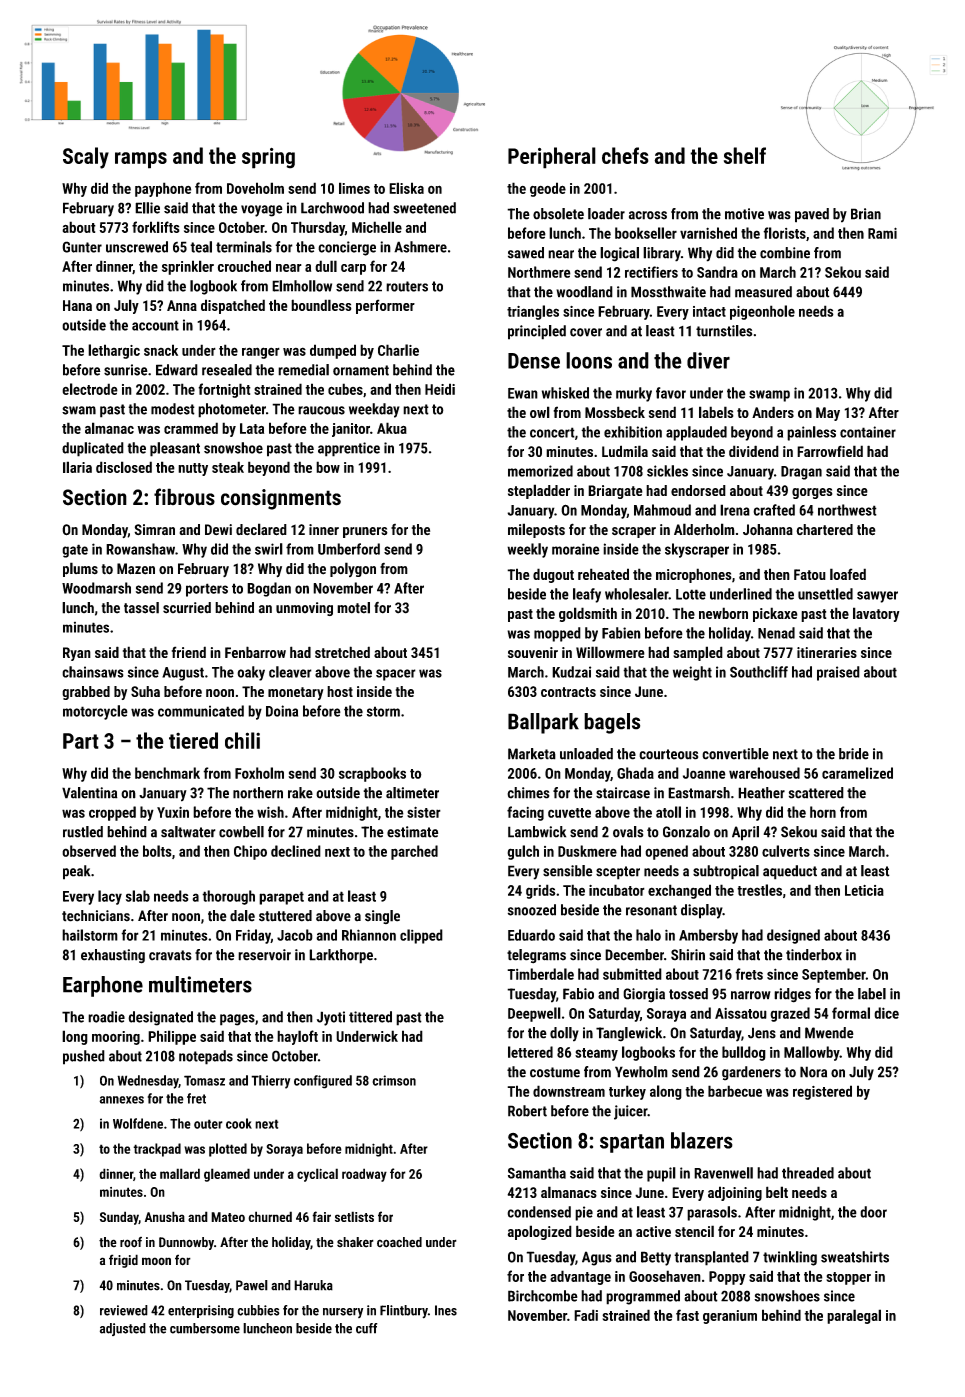 The height and width of the screenshot is (1397, 965). What do you see at coordinates (82, 247) in the screenshot?
I see `Gunter` at bounding box center [82, 247].
